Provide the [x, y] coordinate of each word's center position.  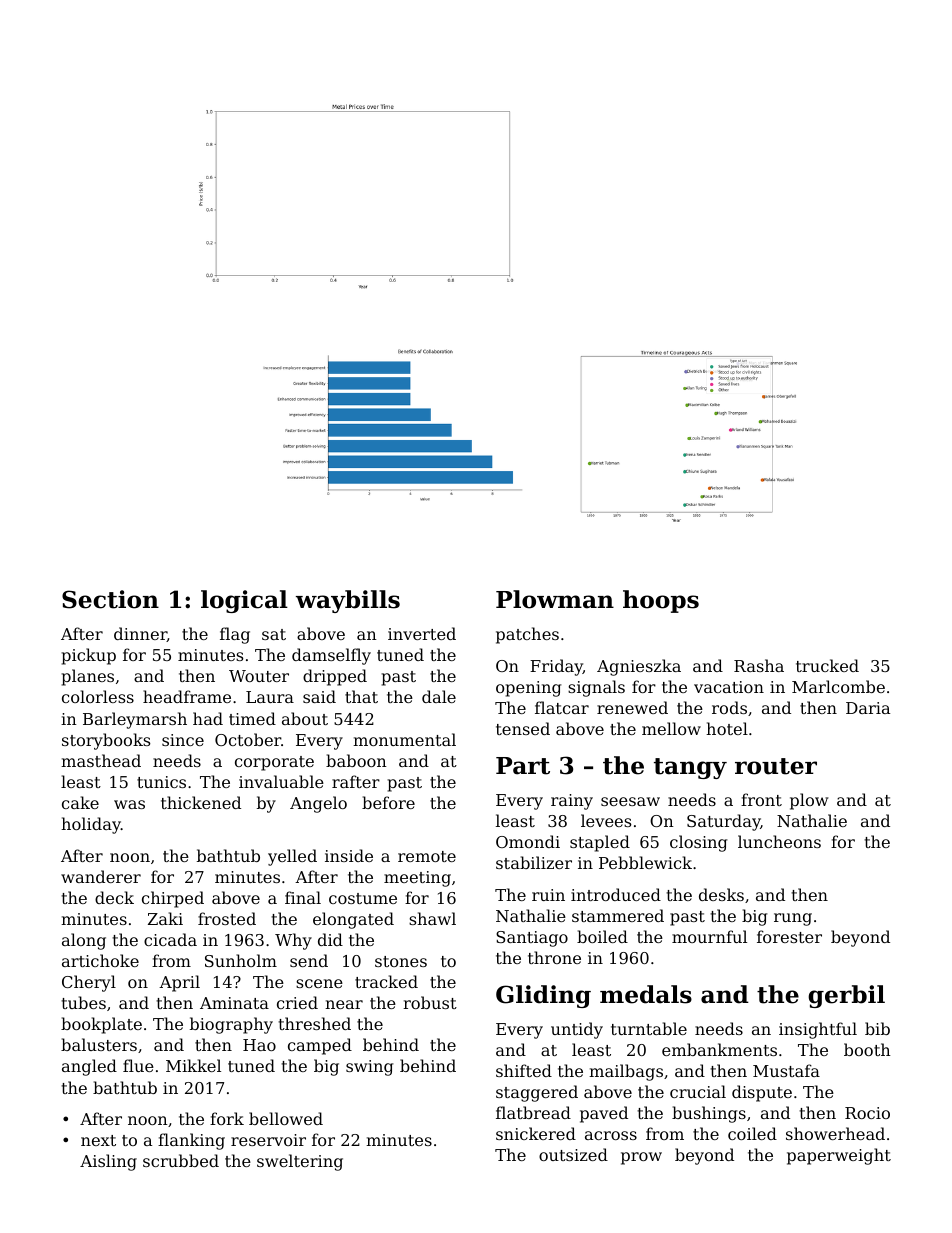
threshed [314, 1023]
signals [596, 688]
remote [427, 856]
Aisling [108, 1162]
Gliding [543, 996]
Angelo [318, 804]
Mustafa [786, 1070]
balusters [99, 1044]
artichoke [100, 960]
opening [528, 689]
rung [793, 919]
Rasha [759, 665]
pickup [88, 656]
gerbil [846, 996]
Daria [868, 708]
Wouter [259, 676]
